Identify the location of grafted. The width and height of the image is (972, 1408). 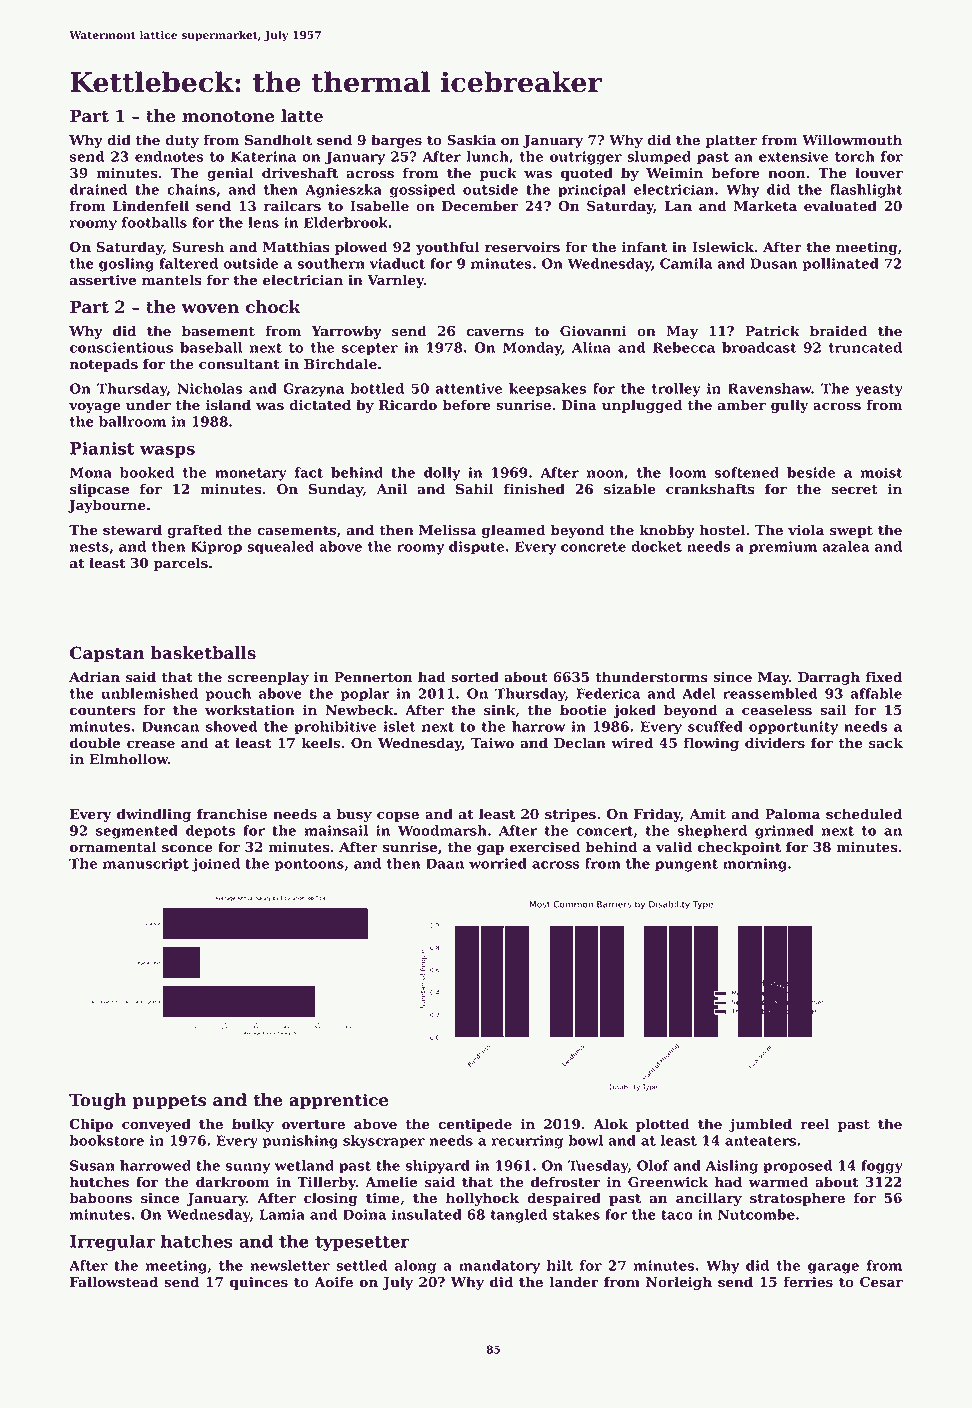
(194, 531).
